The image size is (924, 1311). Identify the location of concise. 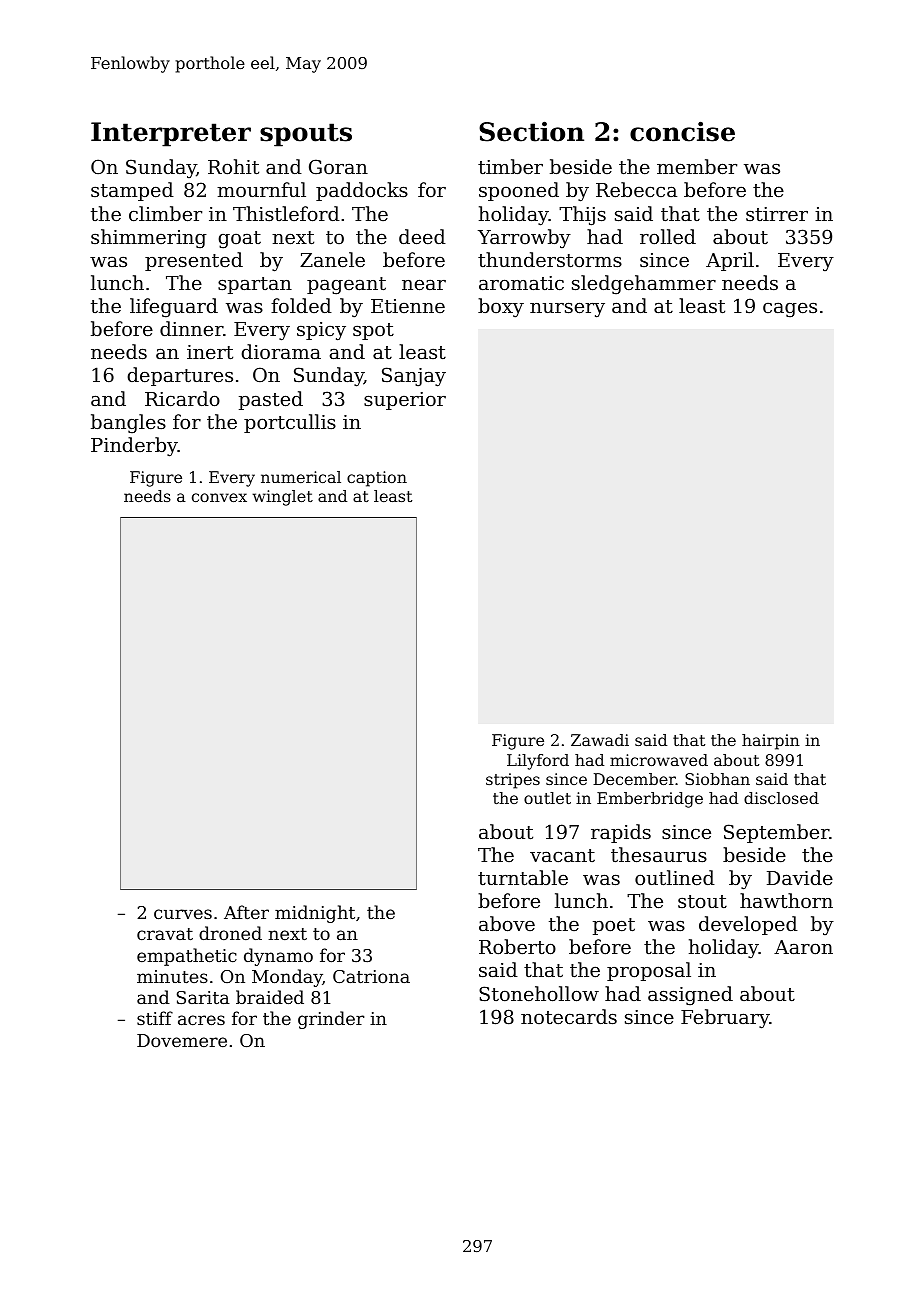
(682, 131).
